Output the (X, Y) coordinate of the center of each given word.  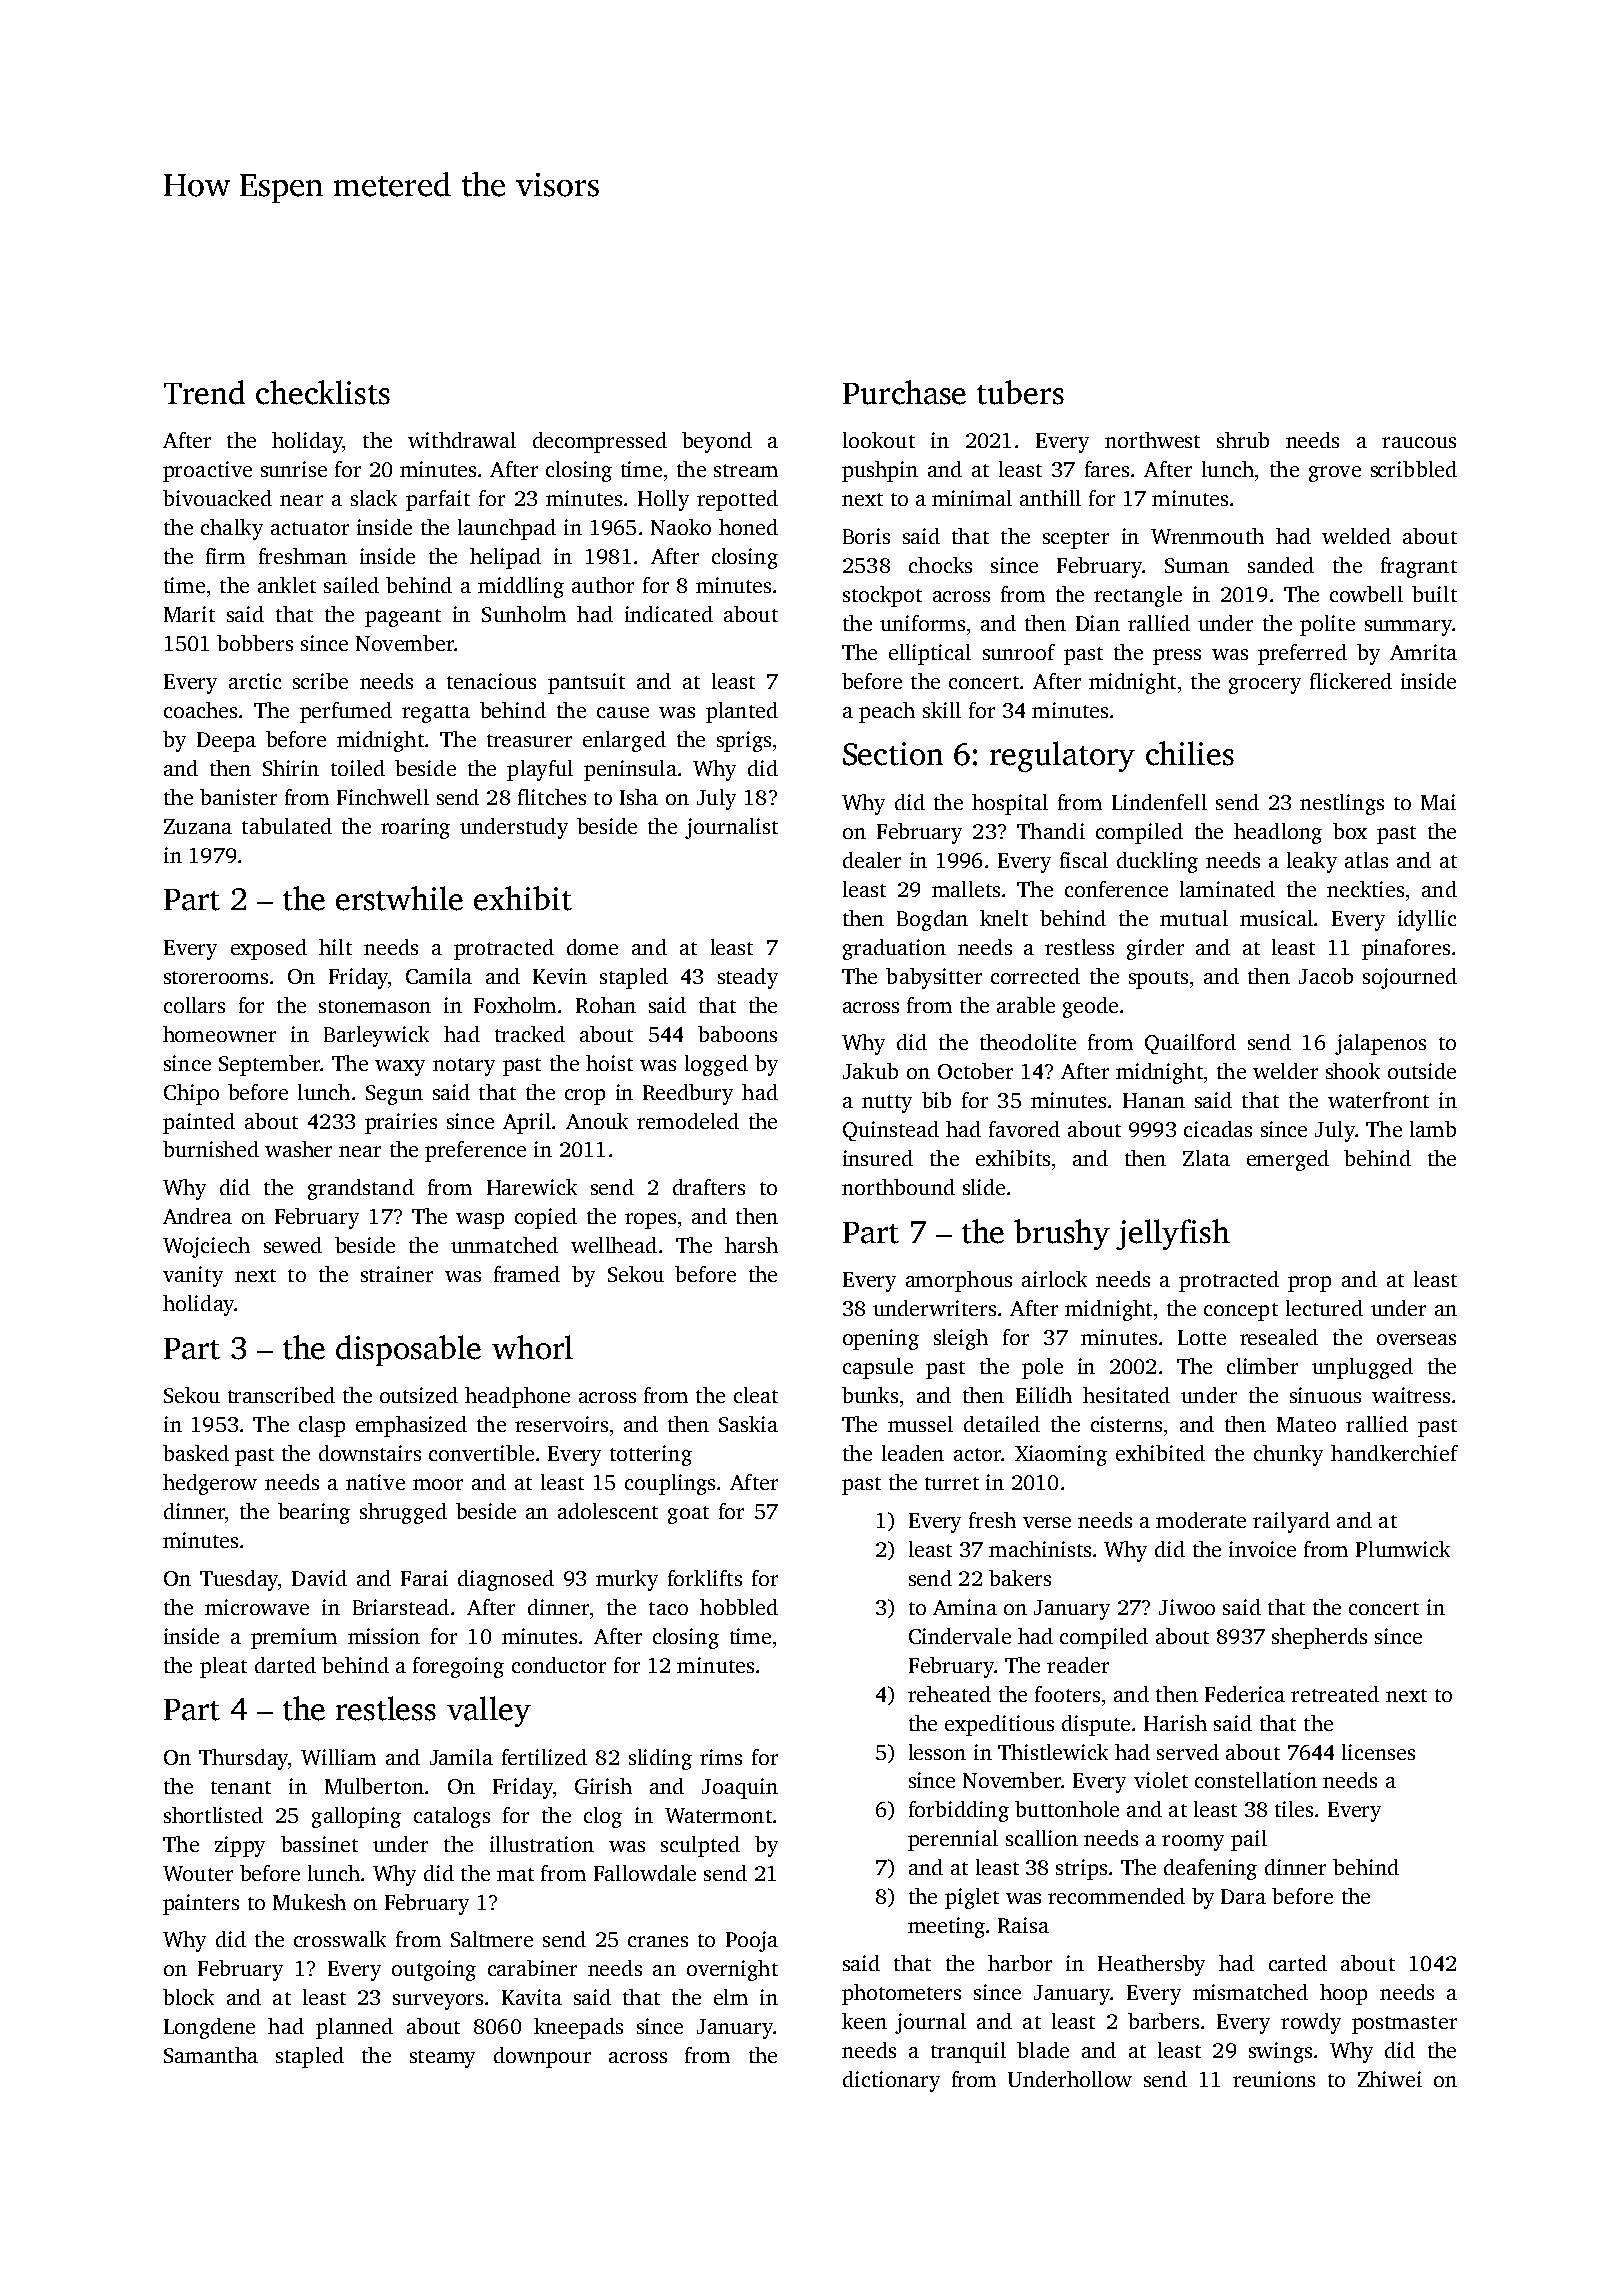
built (1434, 594)
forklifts (705, 1578)
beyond (717, 442)
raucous (1419, 442)
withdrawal (462, 440)
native (375, 1482)
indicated (669, 614)
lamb (1433, 1129)
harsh (751, 1245)
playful (540, 770)
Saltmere (492, 1939)
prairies (401, 1123)
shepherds (1319, 1638)
